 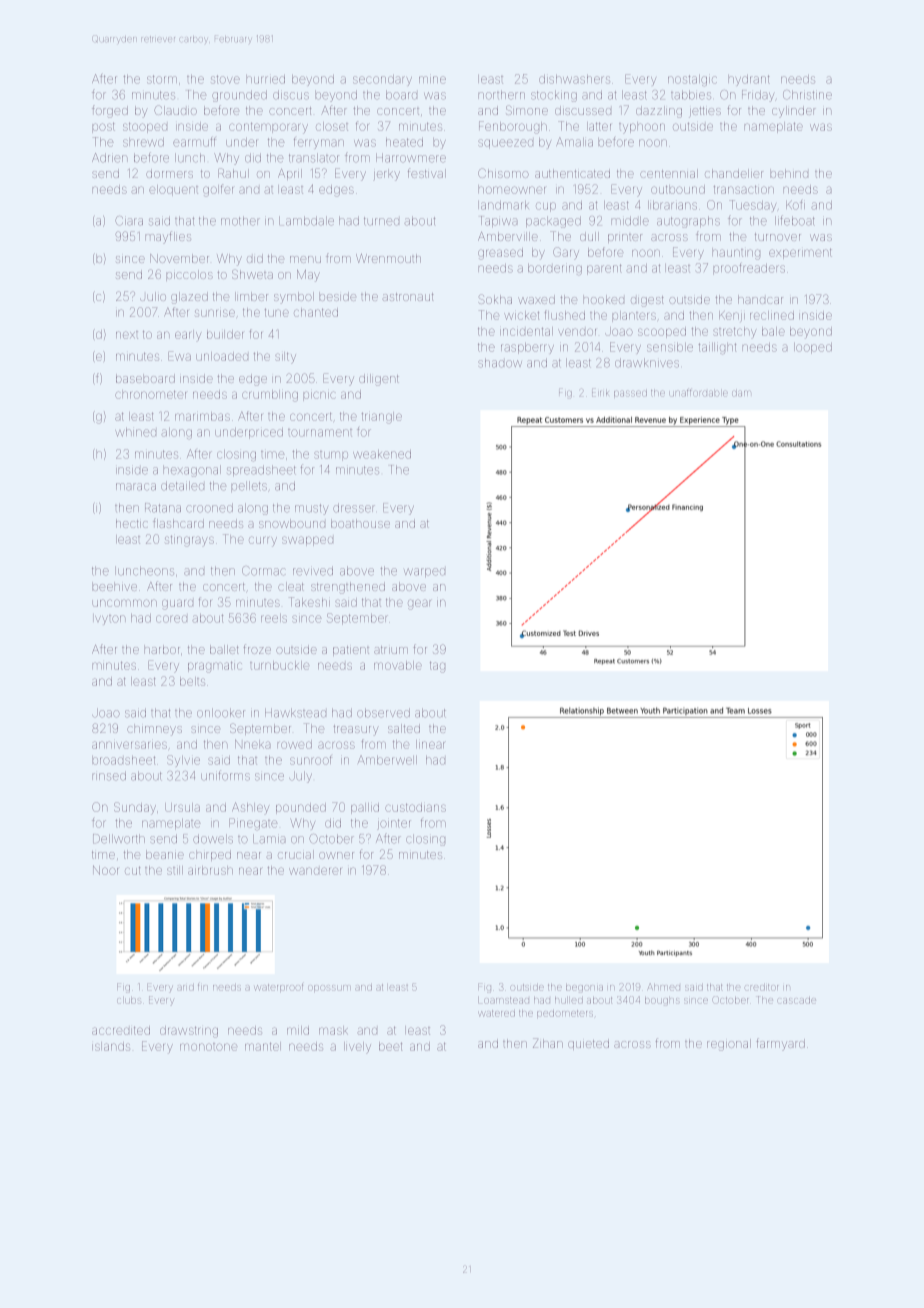 I want to click on shadow, so click(x=500, y=363).
